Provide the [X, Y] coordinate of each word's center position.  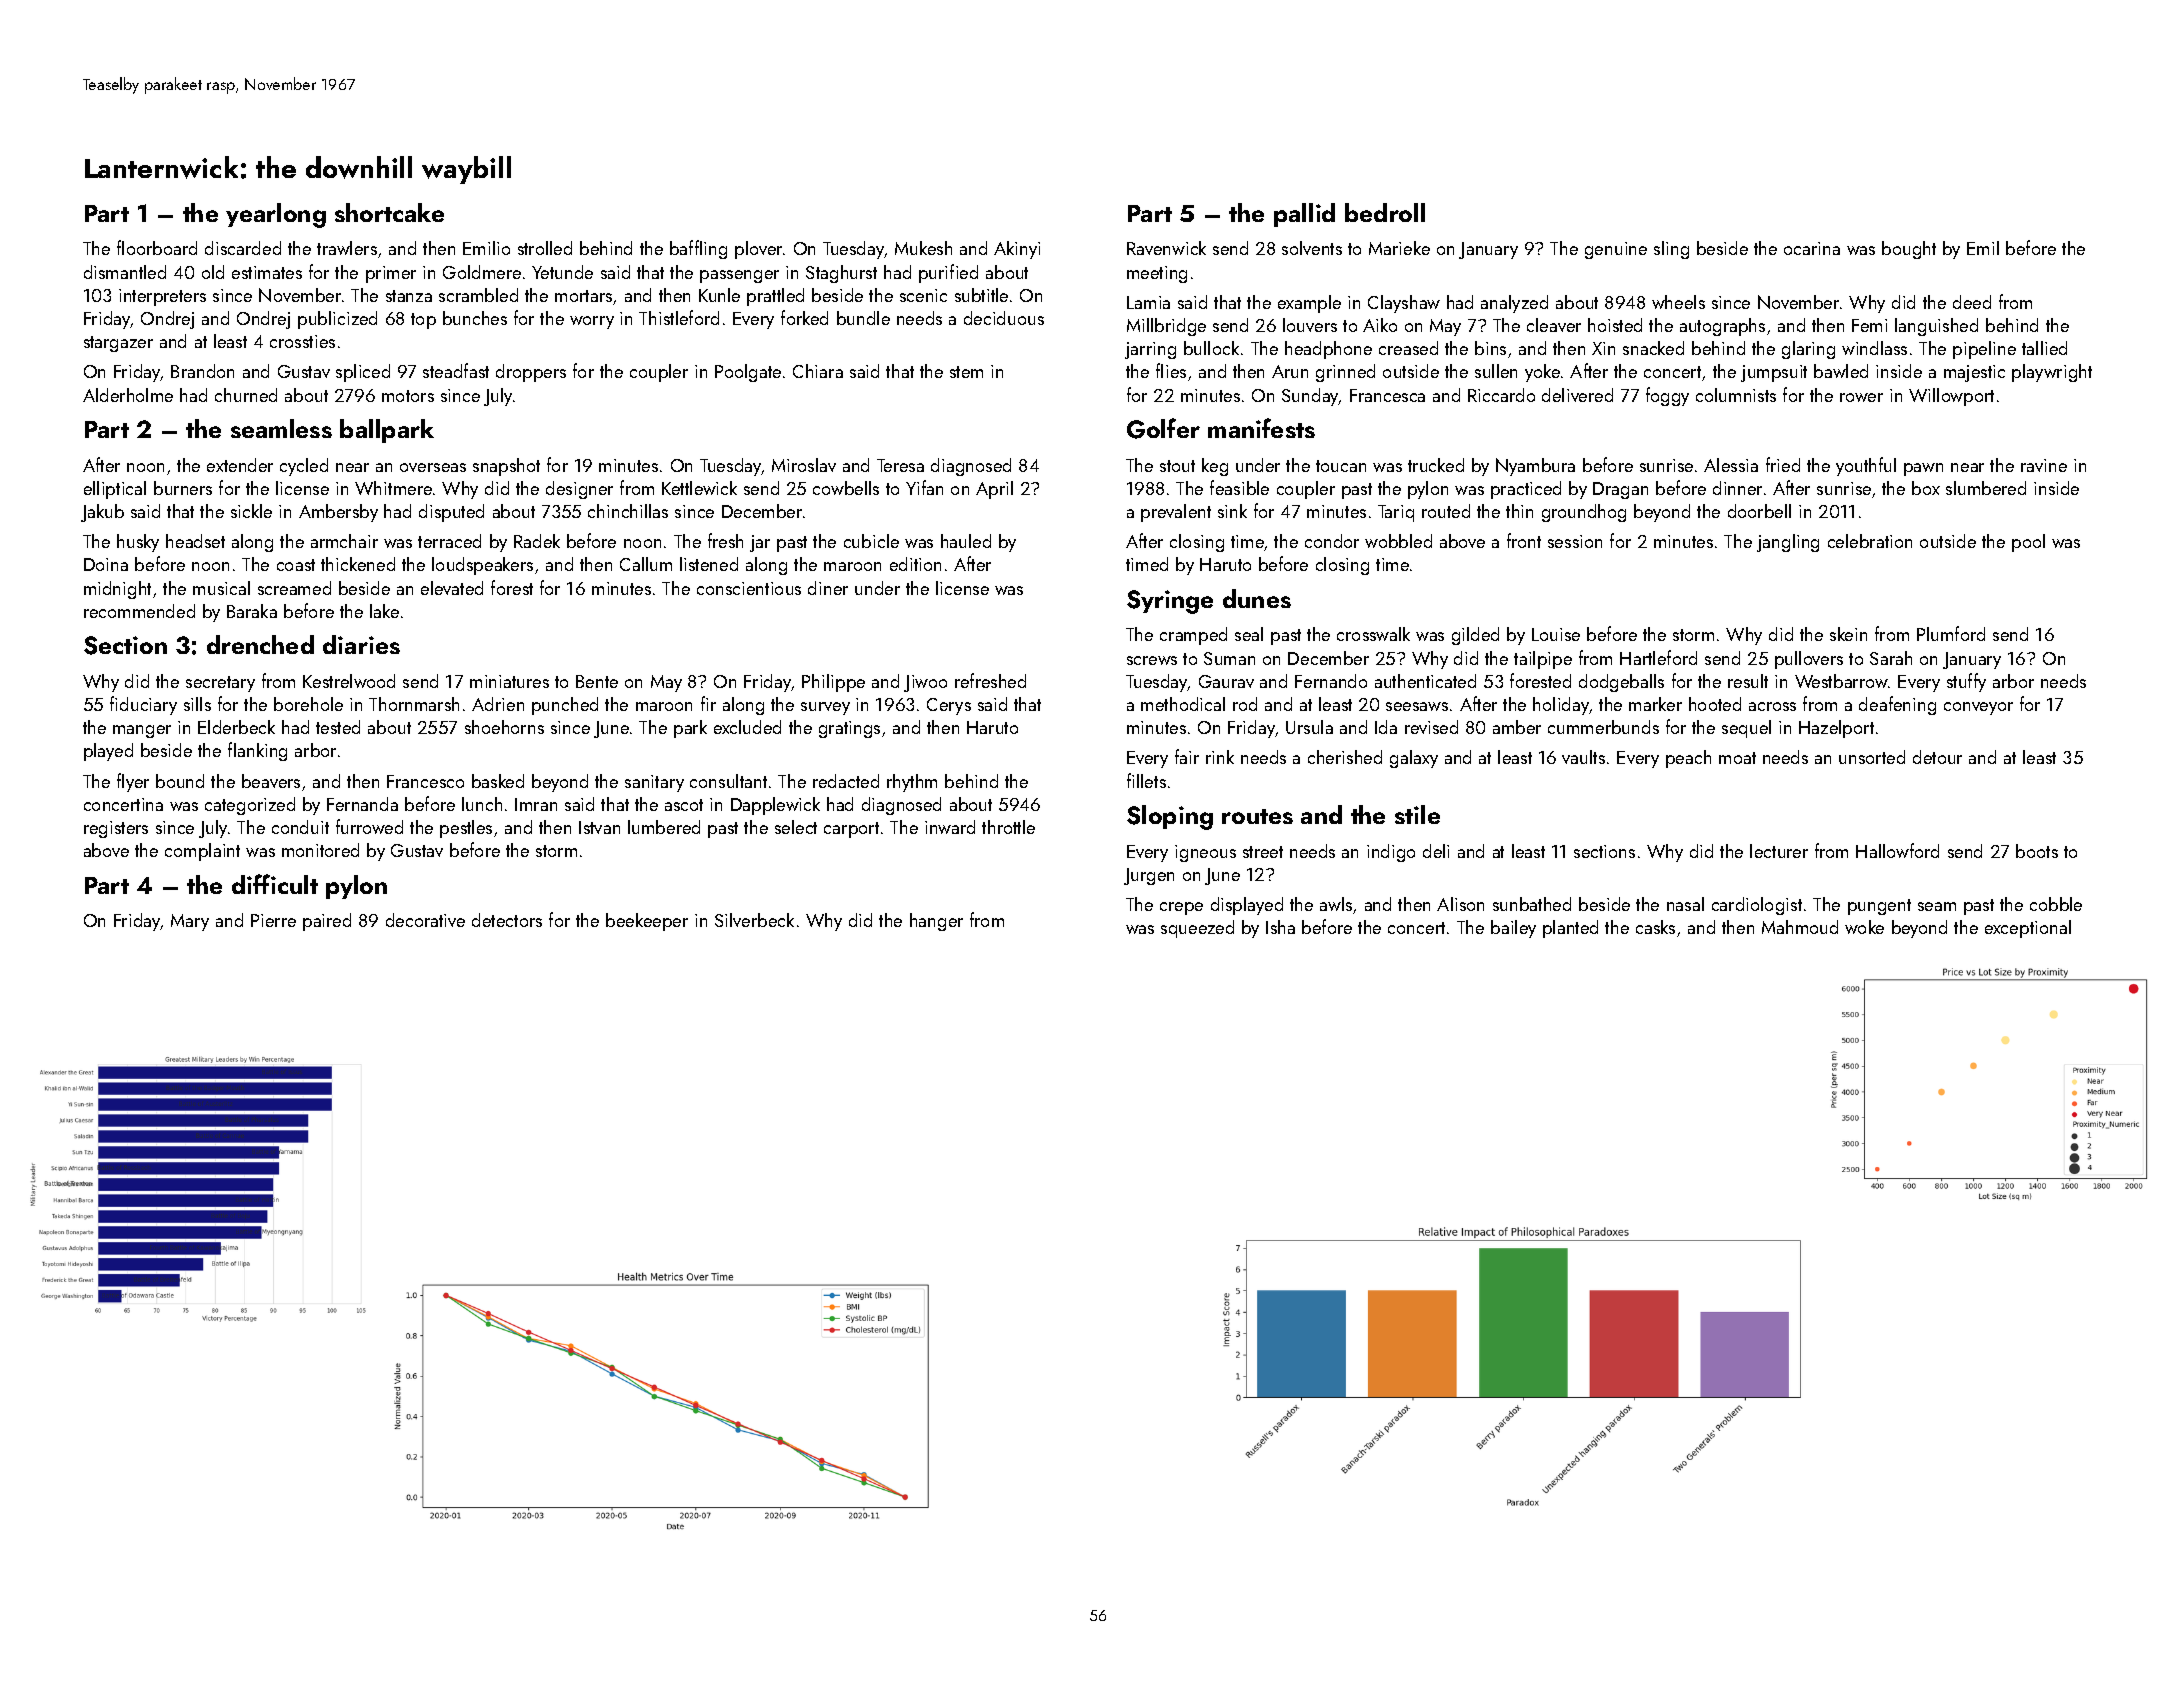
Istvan [599, 827]
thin [1519, 511]
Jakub [102, 513]
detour [1937, 757]
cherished [1345, 757]
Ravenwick [1166, 248]
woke [1864, 927]
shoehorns [504, 727]
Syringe [1170, 602]
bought [1909, 250]
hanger [936, 922]
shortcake [389, 212]
